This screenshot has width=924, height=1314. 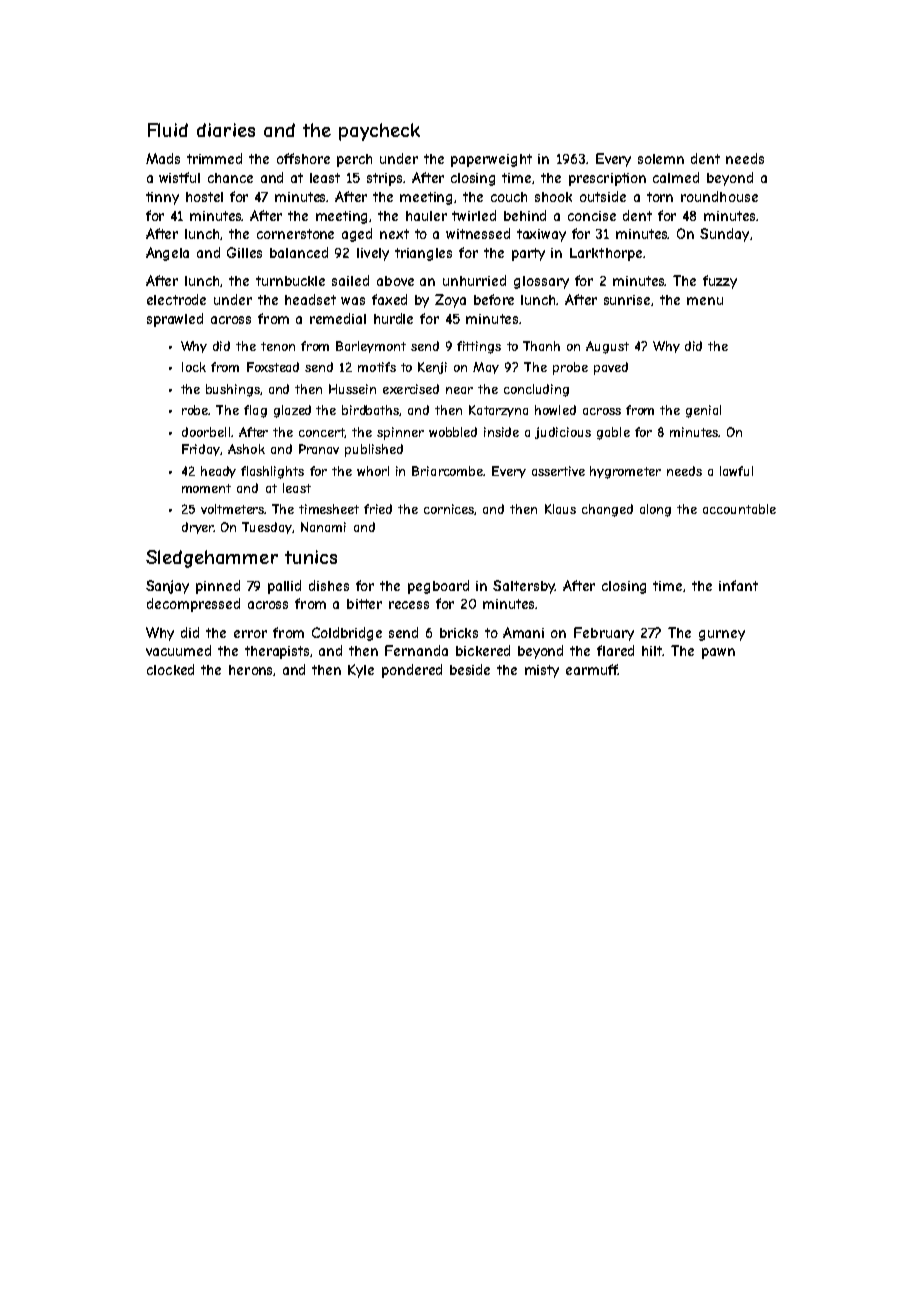 What do you see at coordinates (292, 411) in the screenshot?
I see `glazed` at bounding box center [292, 411].
